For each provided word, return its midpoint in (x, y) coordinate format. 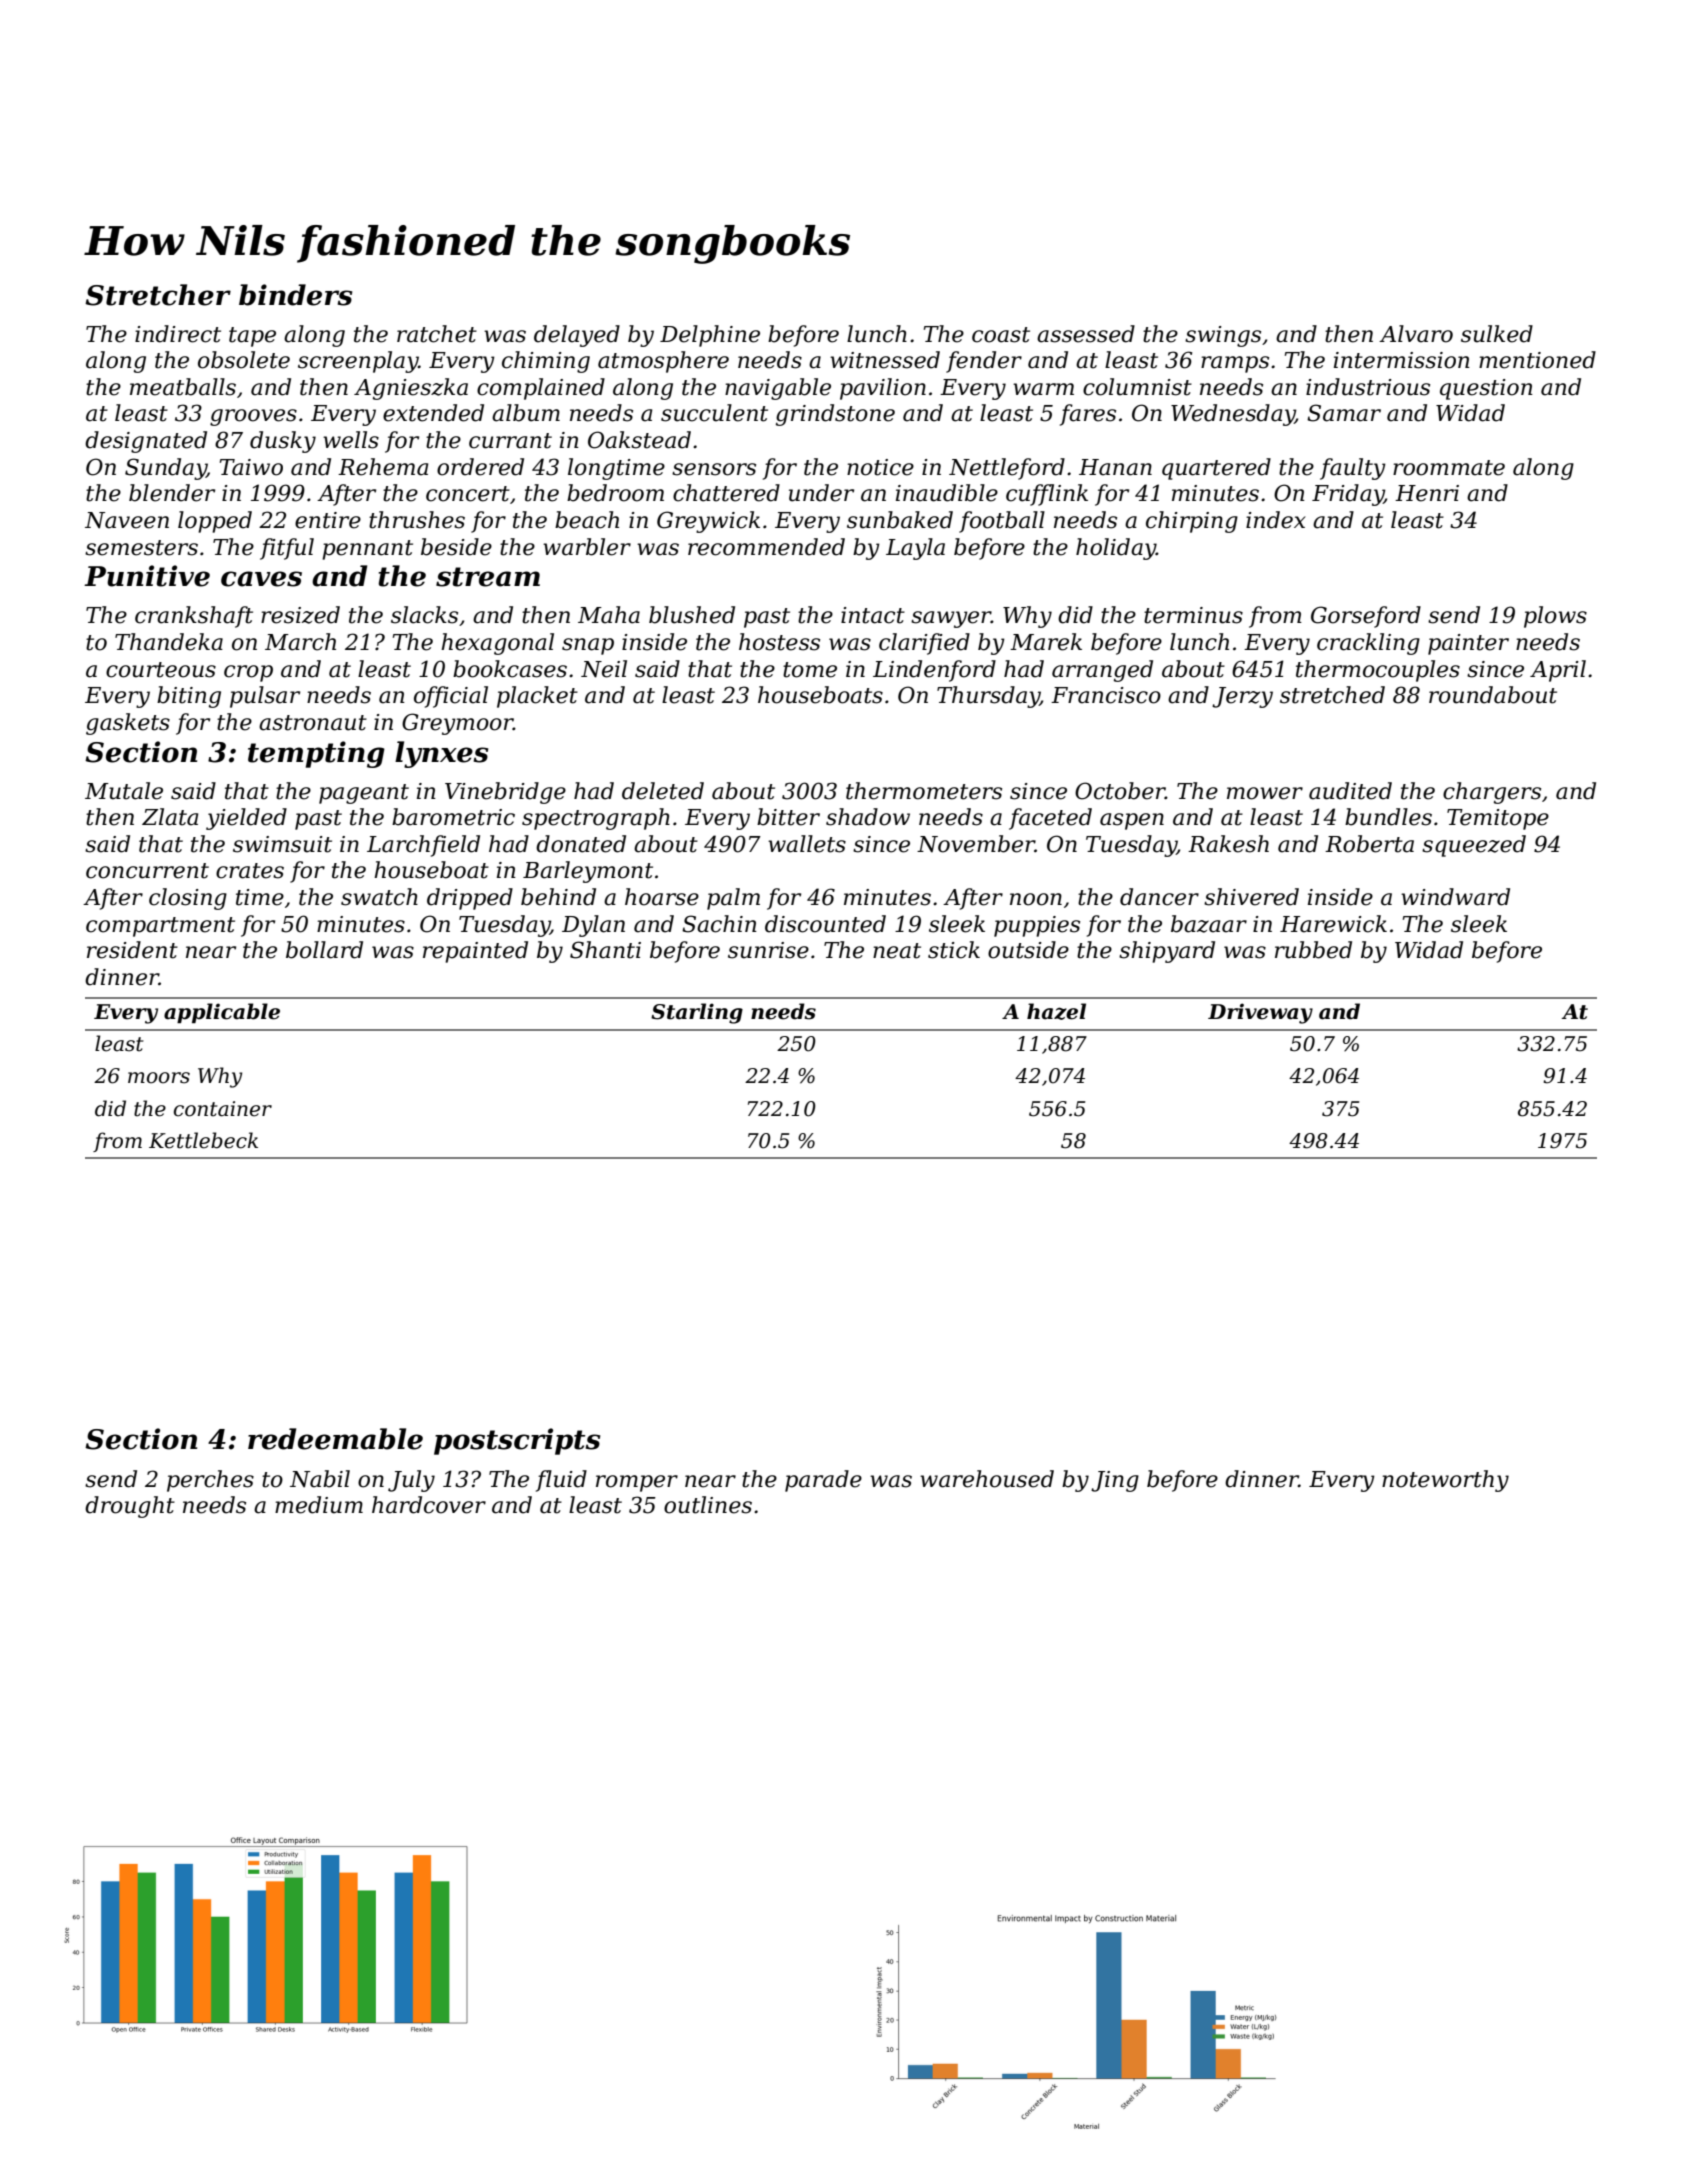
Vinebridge (505, 793)
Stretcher (158, 295)
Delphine (710, 336)
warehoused (987, 1479)
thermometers (924, 791)
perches (210, 1481)
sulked (1497, 334)
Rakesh (1228, 844)
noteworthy (1445, 1481)
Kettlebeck (203, 1140)
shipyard (1167, 952)
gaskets (128, 724)
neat (897, 951)
